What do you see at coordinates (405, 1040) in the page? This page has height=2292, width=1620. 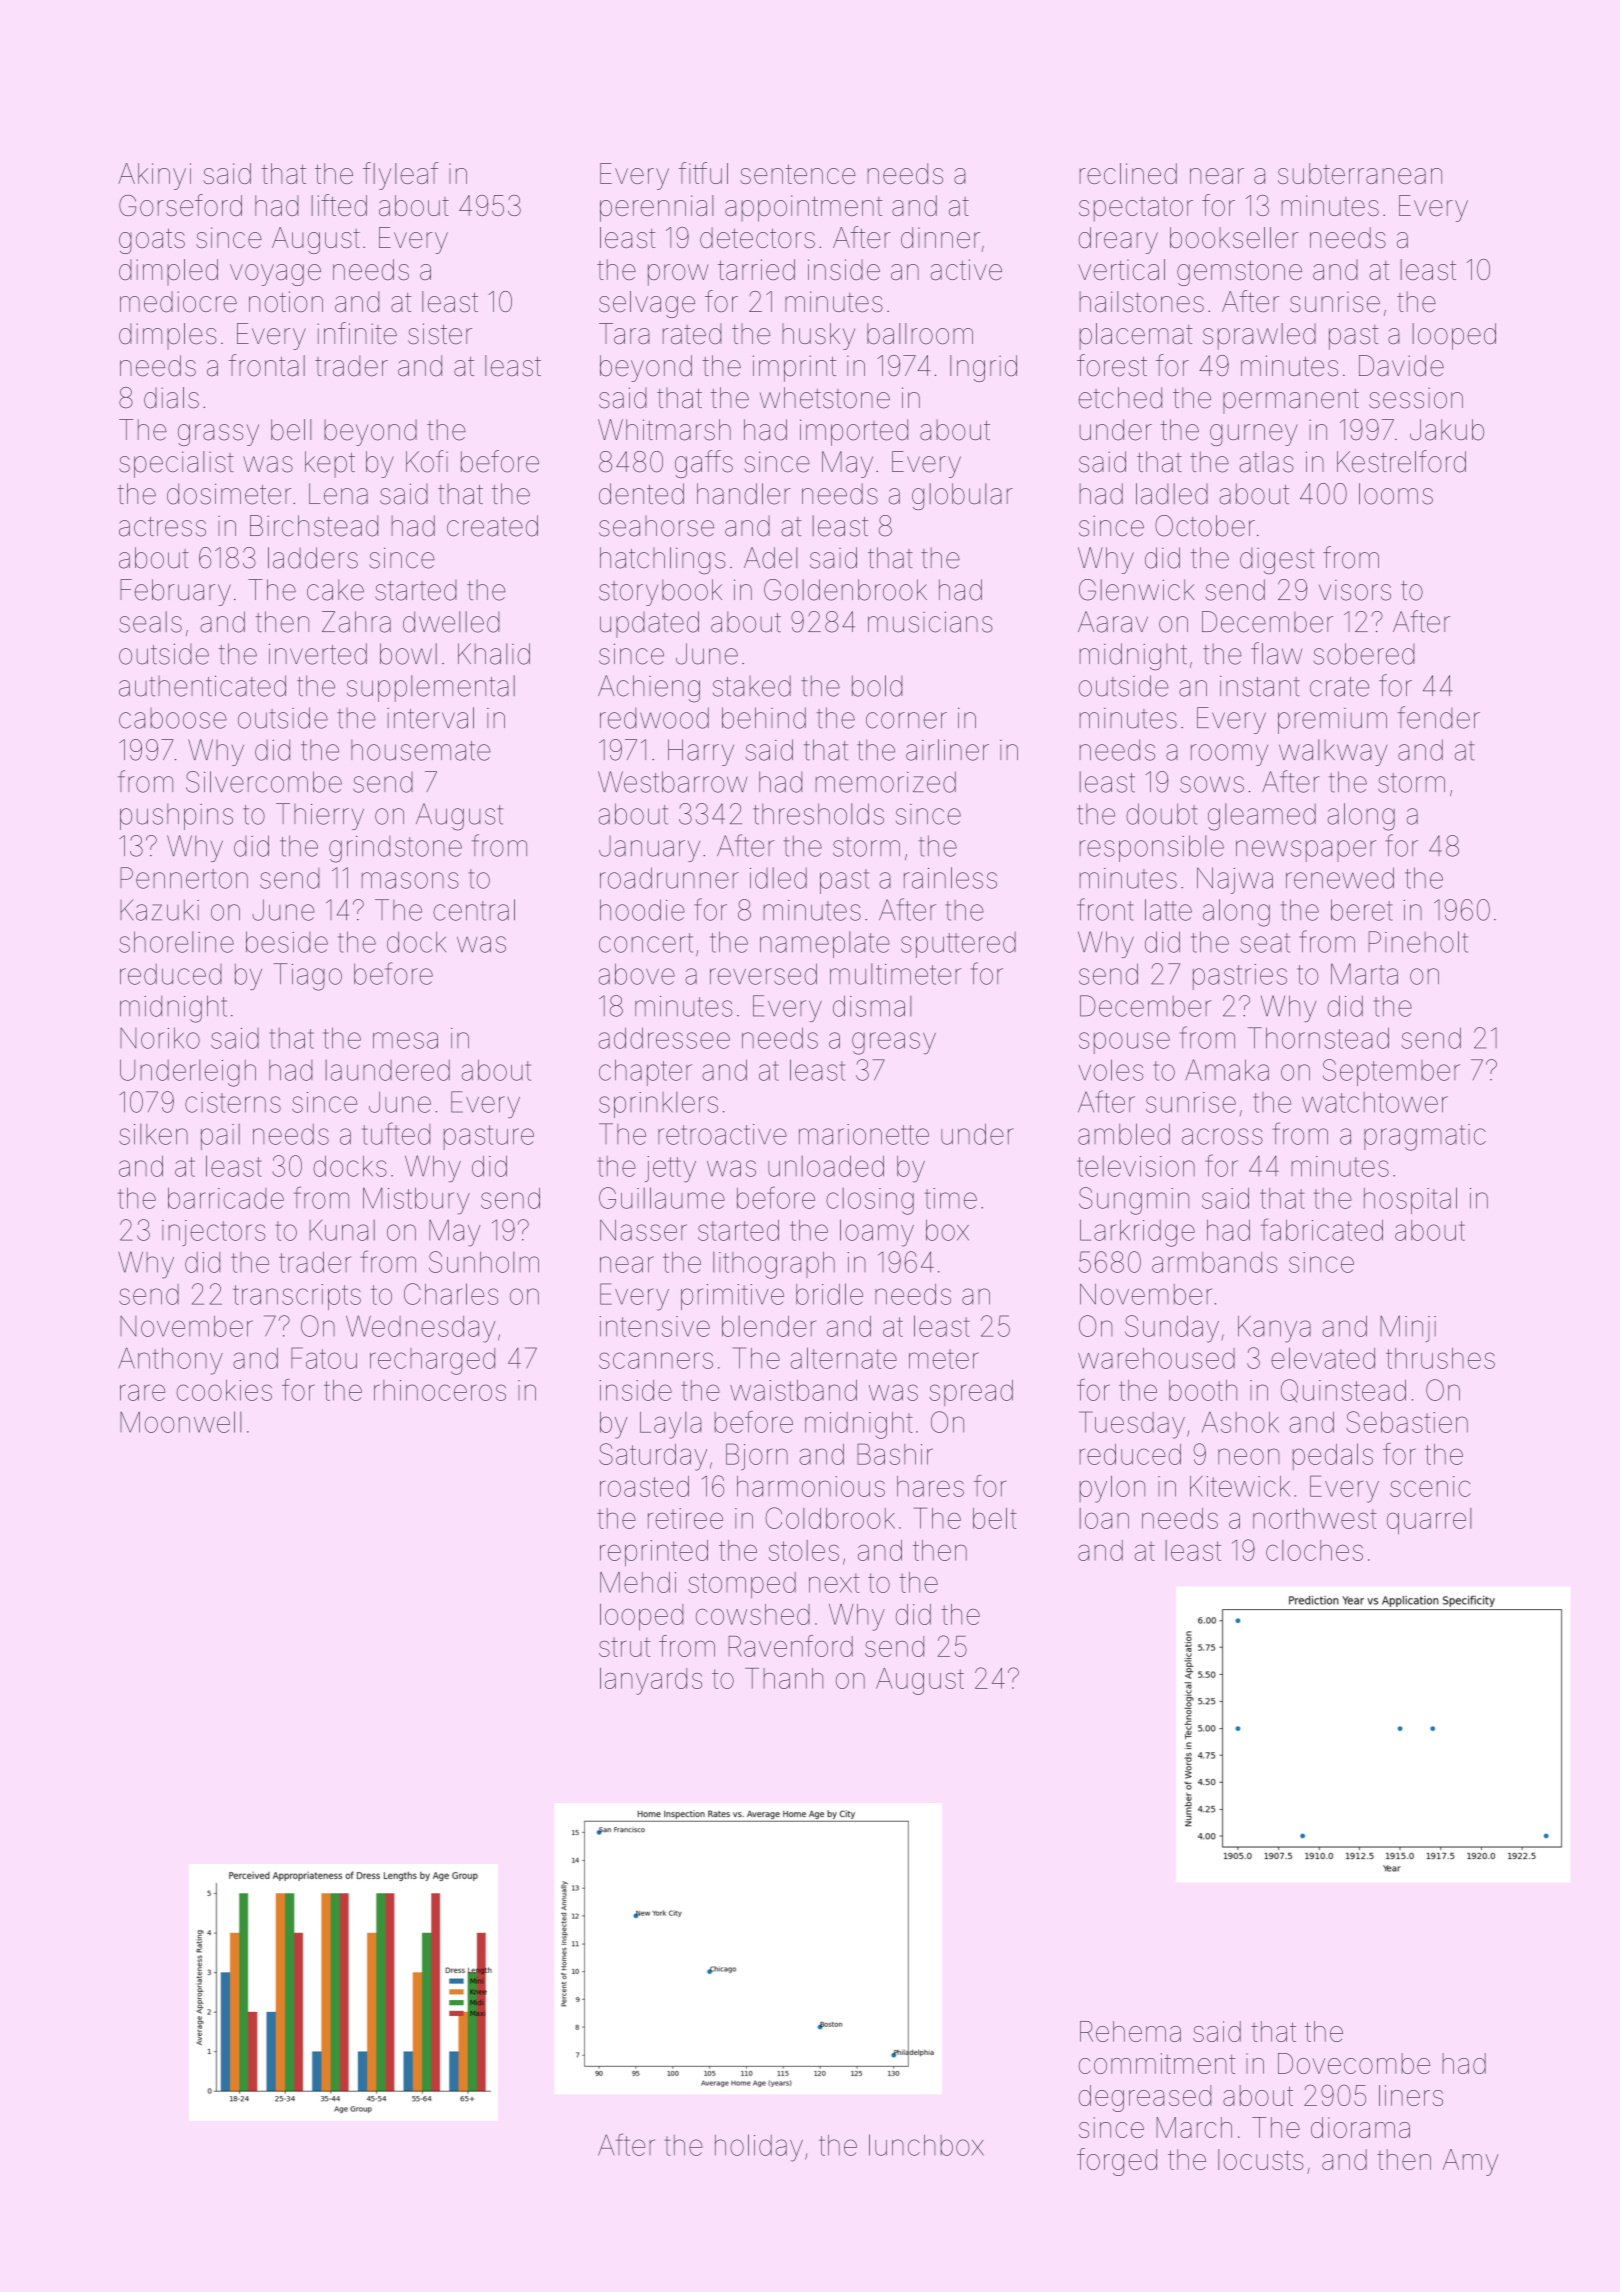 I see `mesa` at bounding box center [405, 1040].
